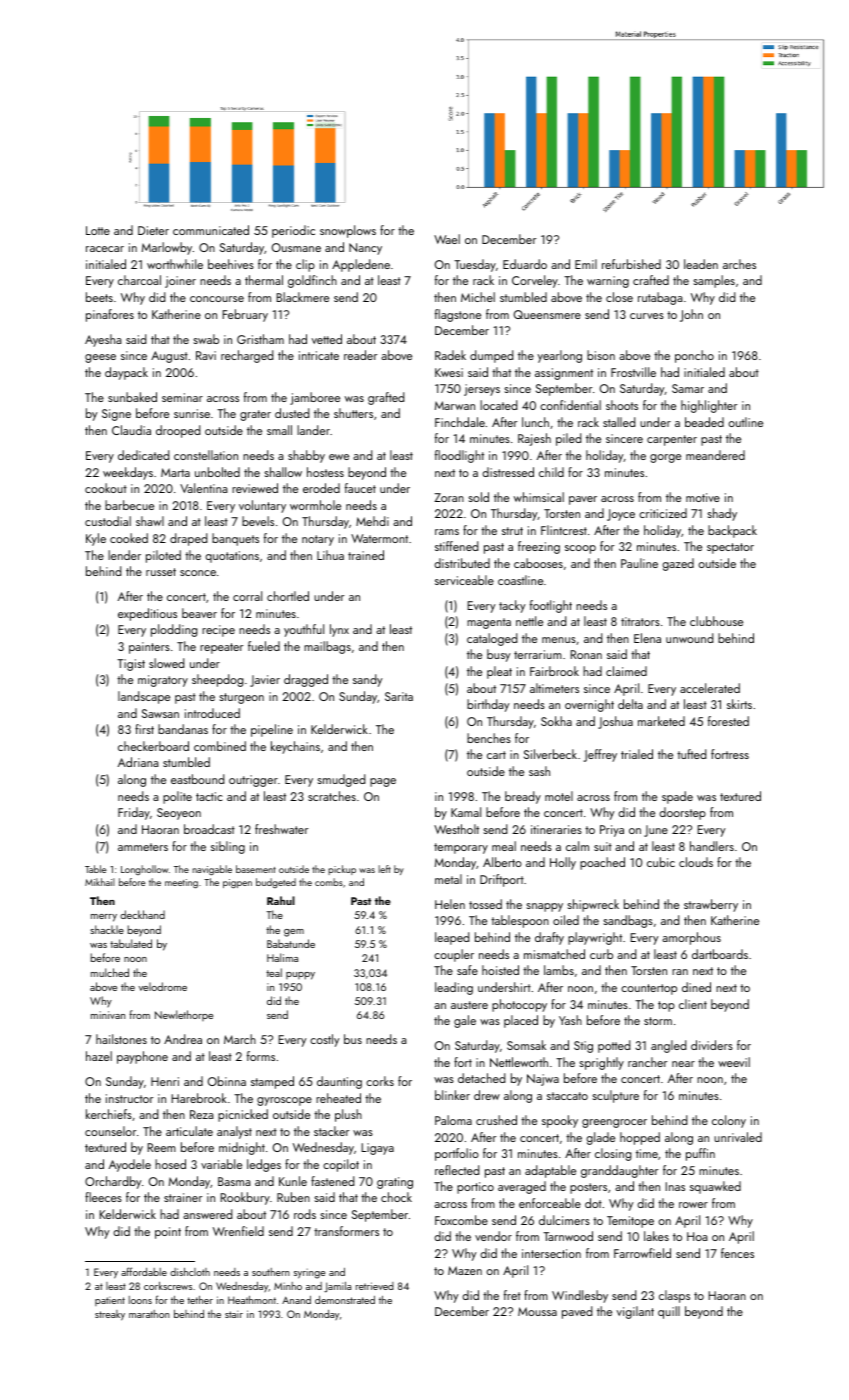 This screenshot has width=849, height=1400. What do you see at coordinates (537, 1311) in the screenshot?
I see `Moussa` at bounding box center [537, 1311].
